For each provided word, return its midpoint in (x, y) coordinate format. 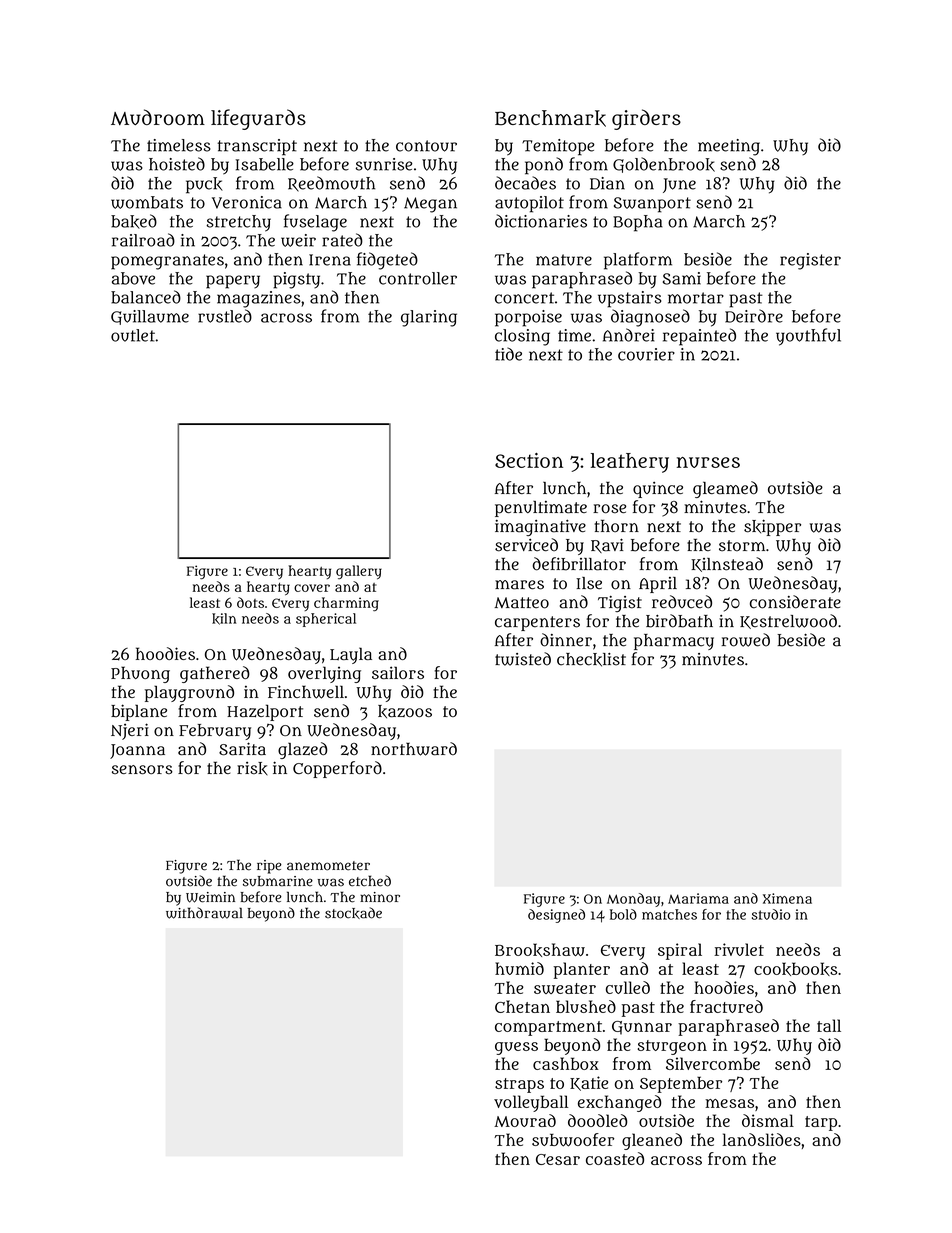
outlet (133, 335)
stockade (353, 913)
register (810, 261)
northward (414, 749)
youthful (808, 337)
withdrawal (204, 913)
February (215, 732)
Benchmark (550, 118)
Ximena (787, 898)
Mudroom (158, 117)
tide (508, 354)
